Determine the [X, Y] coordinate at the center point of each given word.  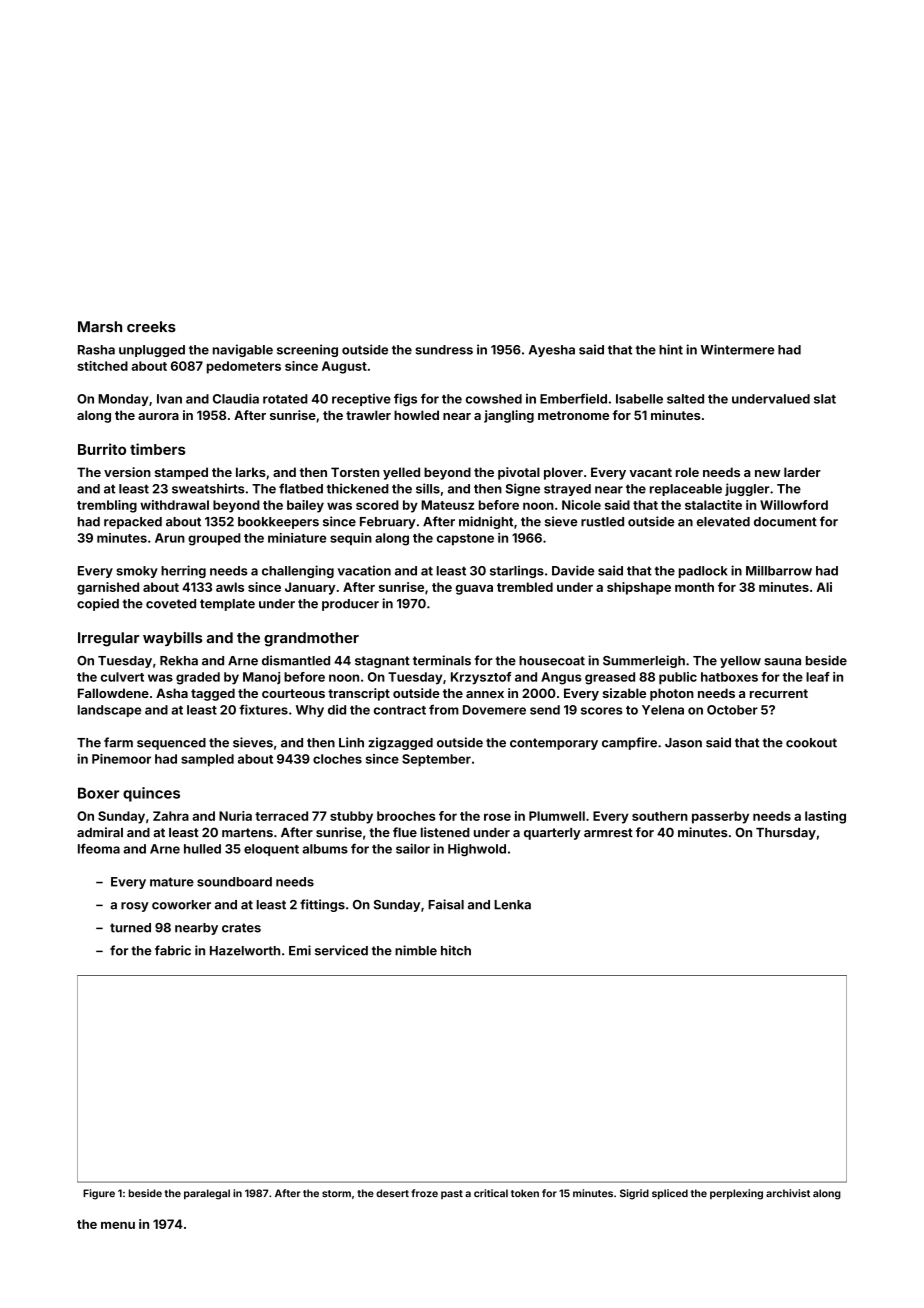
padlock [703, 572]
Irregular [108, 639]
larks [251, 472]
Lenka [512, 905]
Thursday [786, 834]
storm [336, 1193]
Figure [99, 1194]
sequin [351, 539]
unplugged [152, 351]
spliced [670, 1194]
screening [307, 350]
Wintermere [738, 349]
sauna [782, 662]
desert [392, 1193]
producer [350, 605]
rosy [135, 907]
